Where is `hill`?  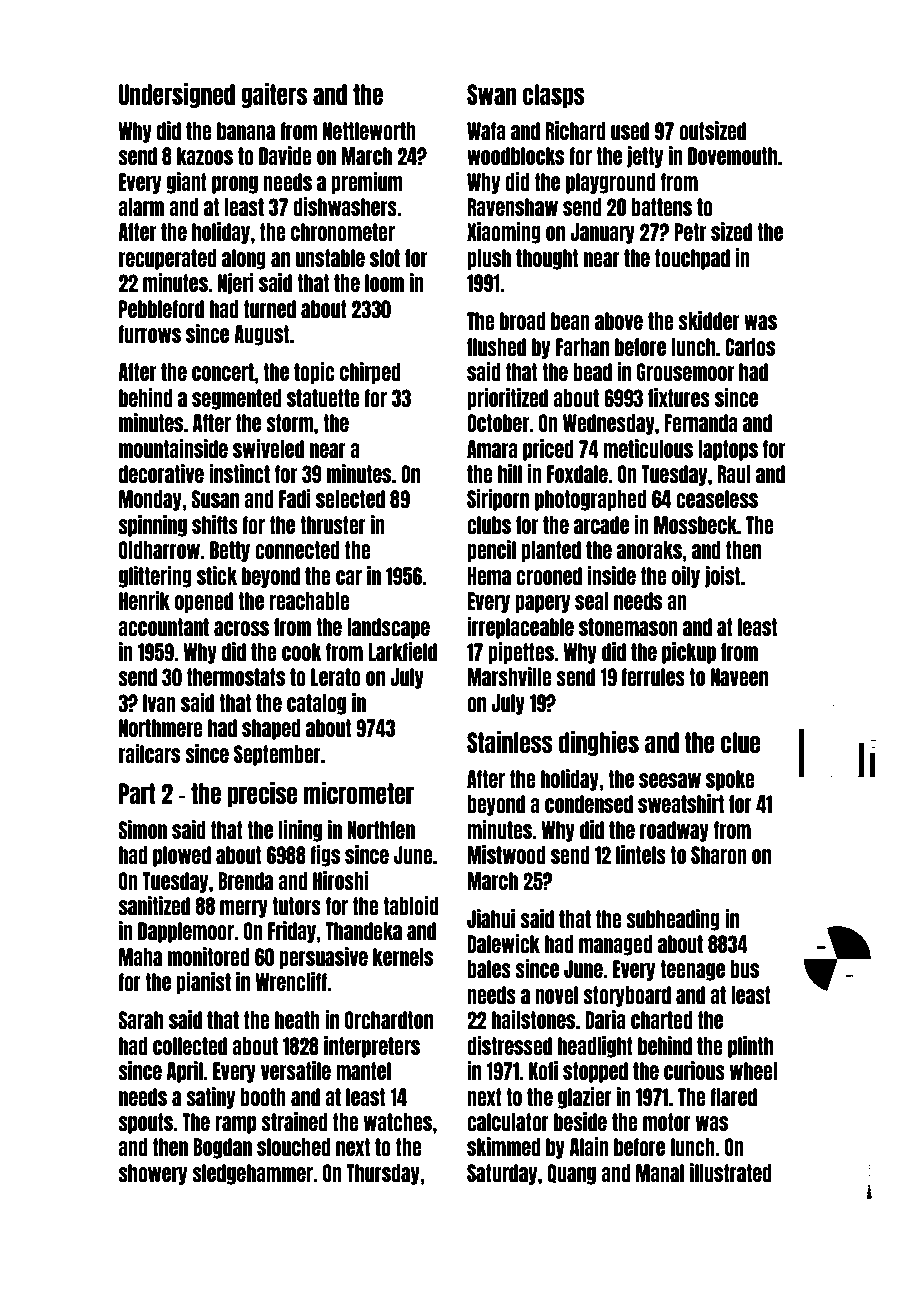 hill is located at coordinates (510, 473).
